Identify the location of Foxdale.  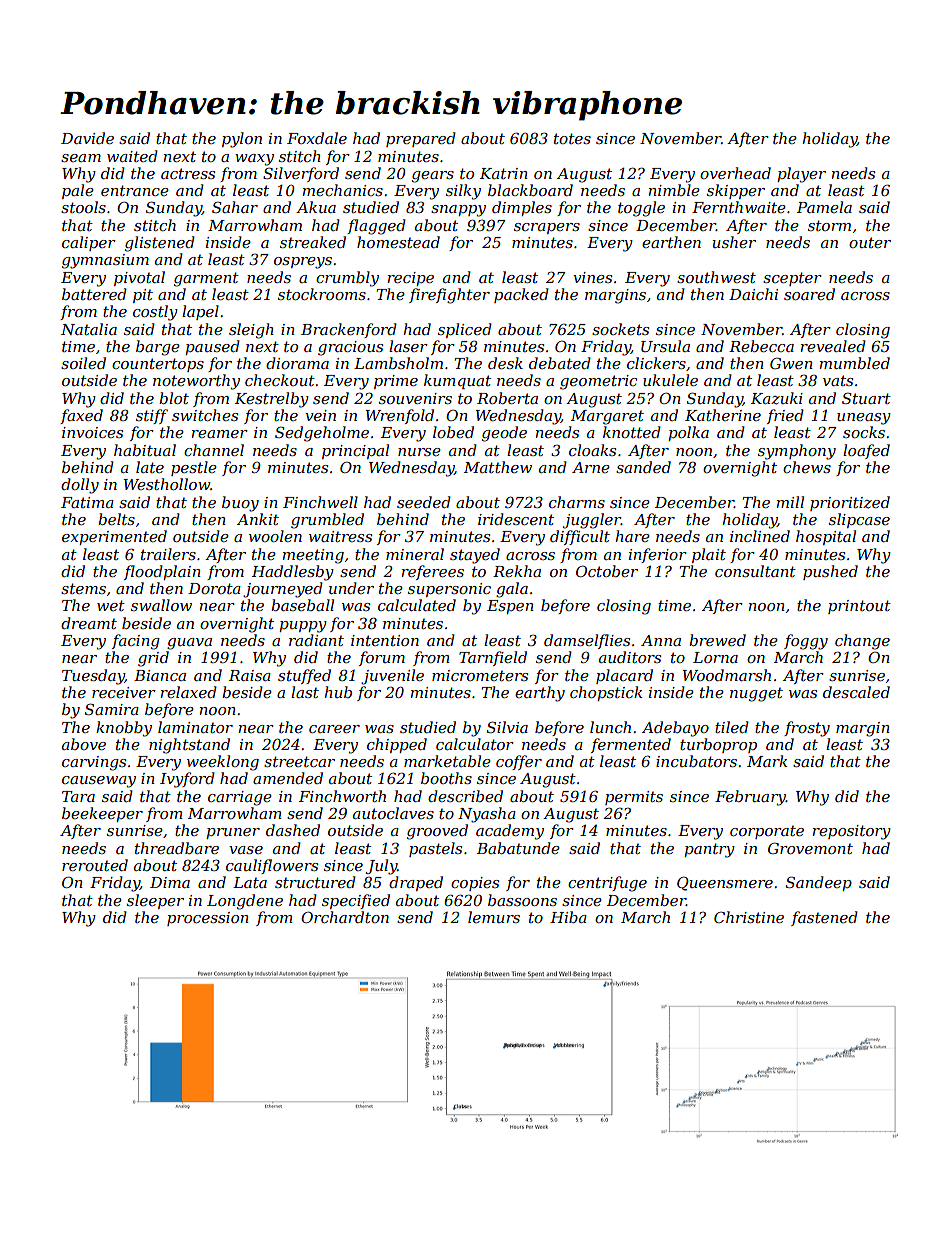
(317, 138).
